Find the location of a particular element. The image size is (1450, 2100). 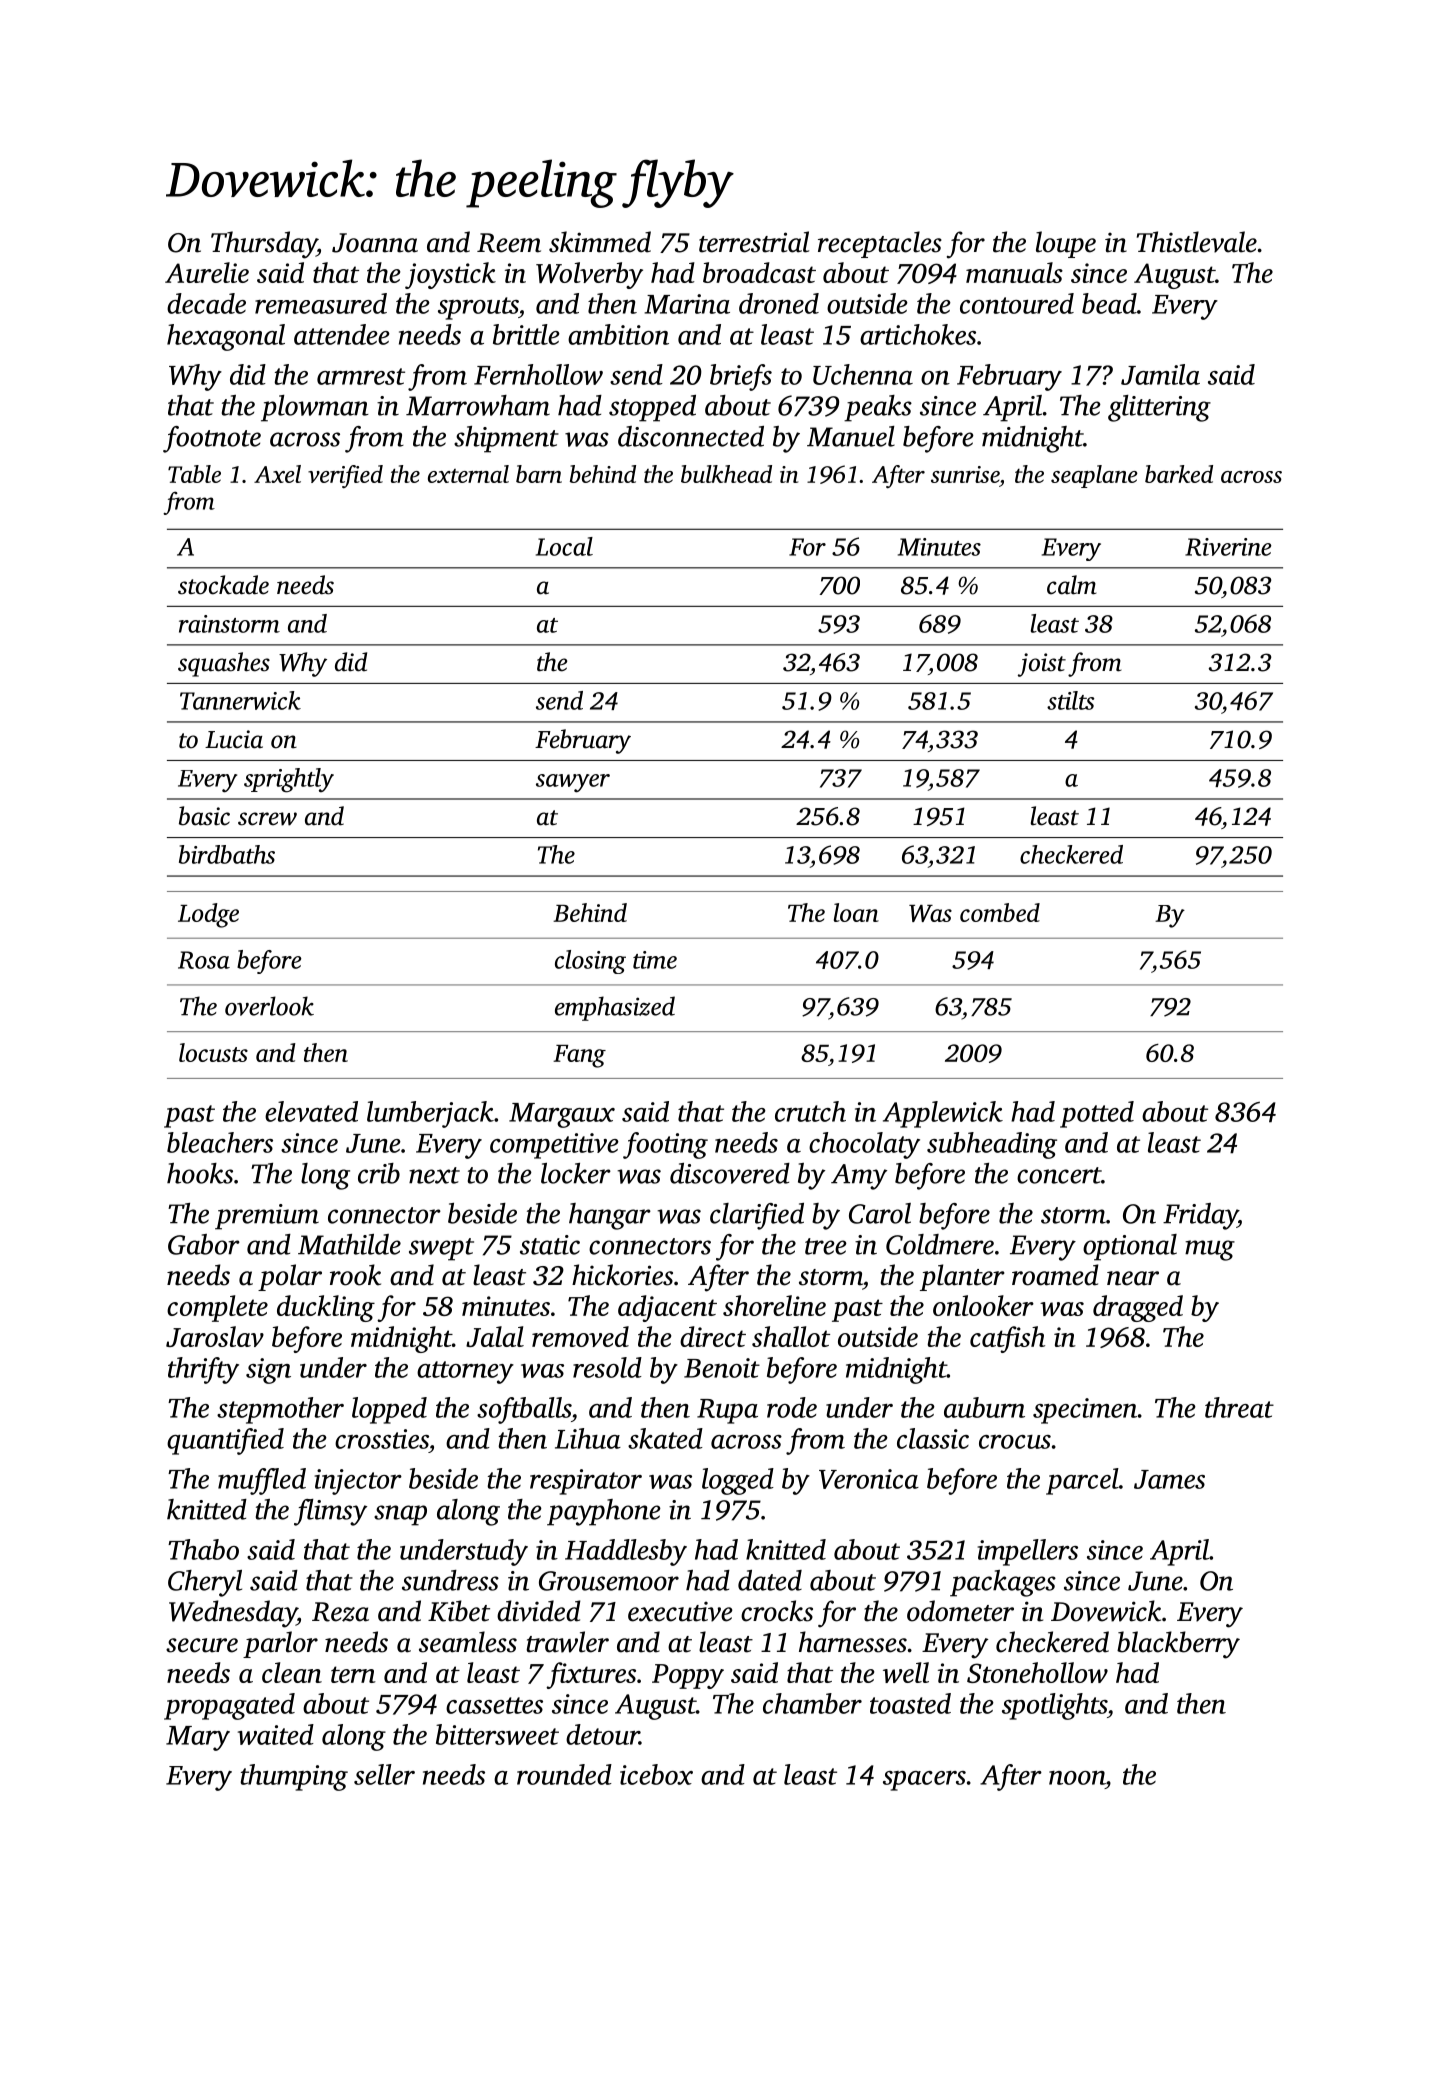

skated is located at coordinates (665, 1438).
